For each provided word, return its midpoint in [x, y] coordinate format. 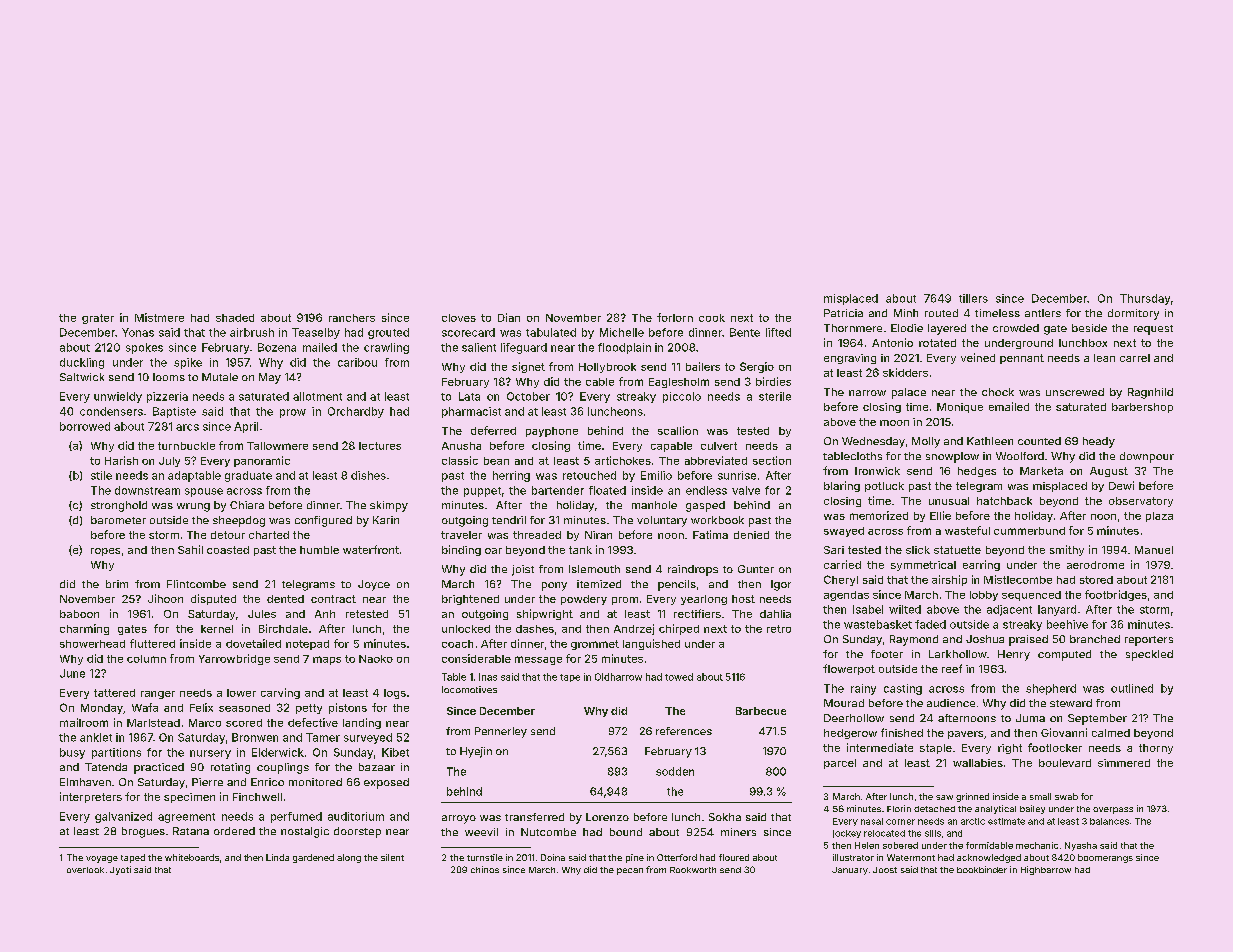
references [684, 731]
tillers [973, 298]
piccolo [682, 397]
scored [244, 723]
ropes [105, 552]
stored [1096, 580]
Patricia [843, 313]
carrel [1135, 358]
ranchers [352, 318]
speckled [1149, 655]
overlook [85, 870]
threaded [537, 535]
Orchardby [356, 412]
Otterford [677, 857]
